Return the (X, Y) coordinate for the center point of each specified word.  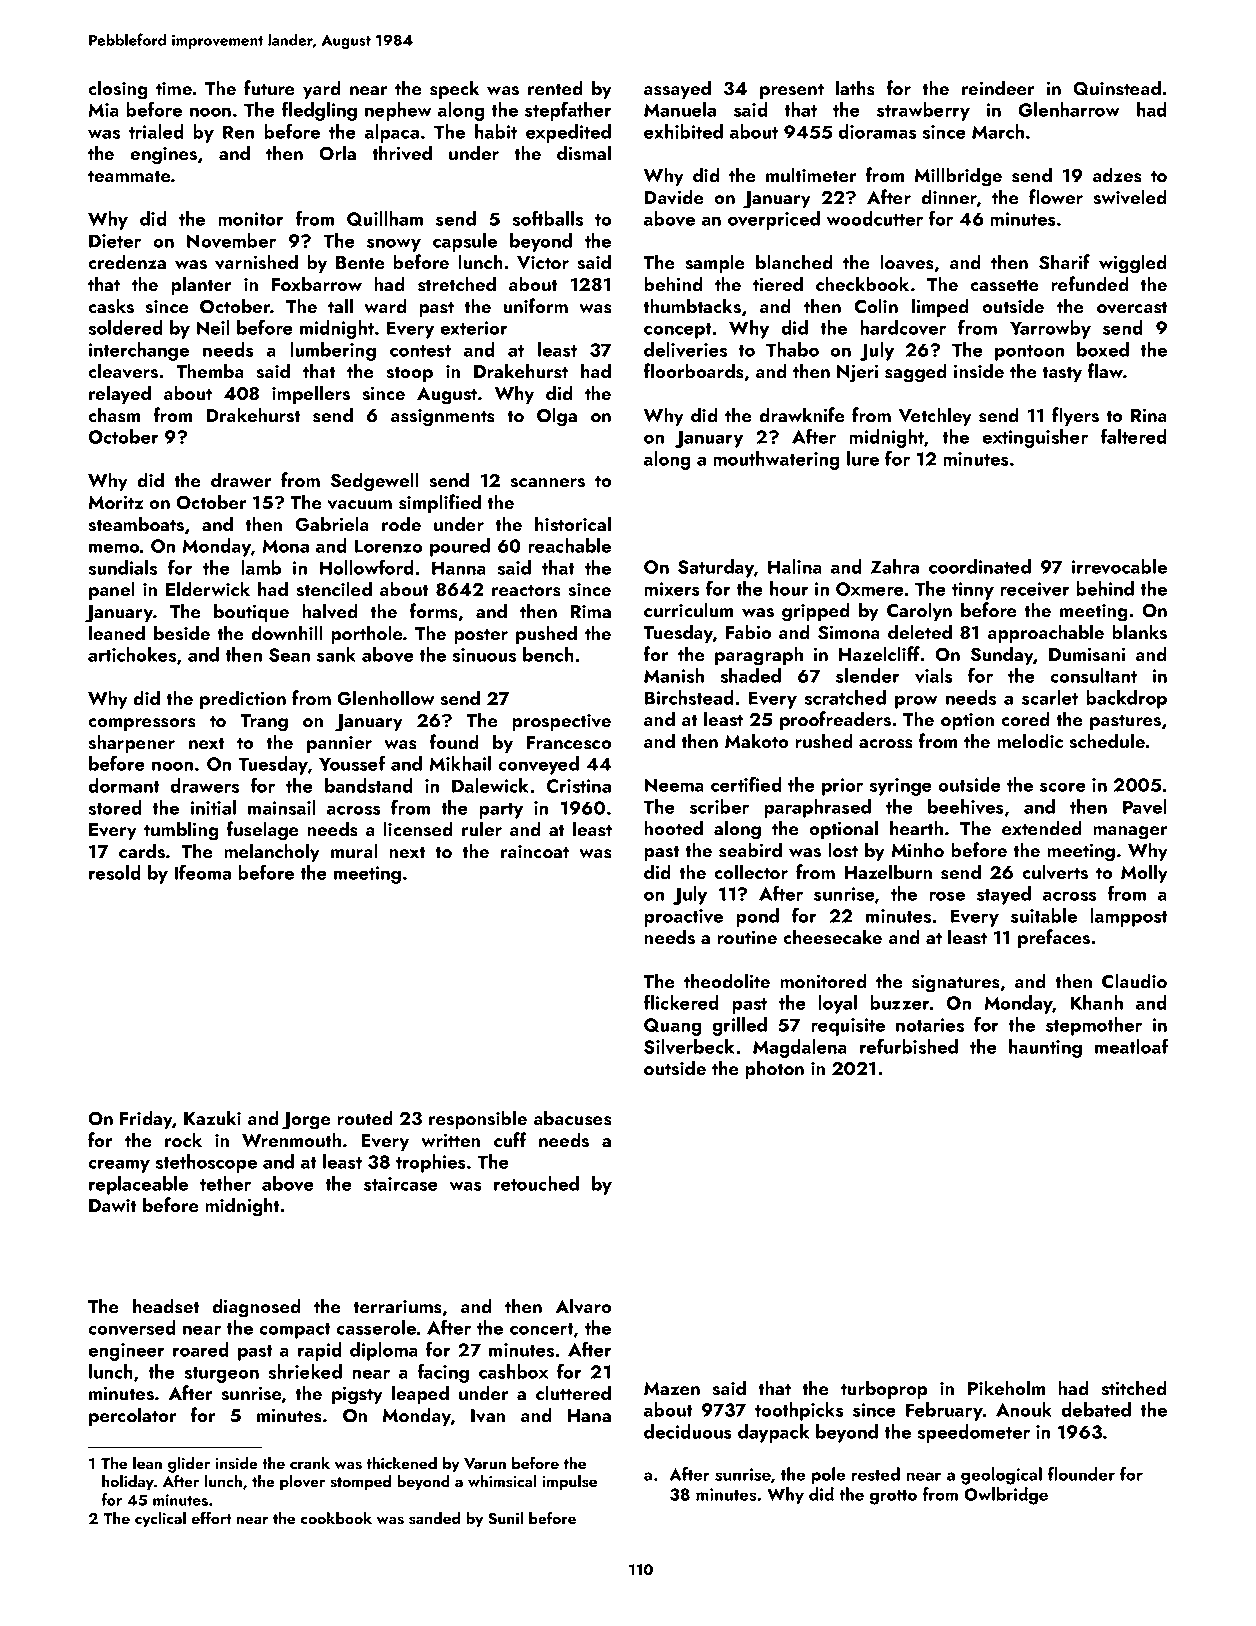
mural (354, 850)
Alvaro (583, 1306)
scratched (845, 697)
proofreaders (835, 720)
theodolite (727, 980)
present (792, 91)
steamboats (136, 524)
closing (118, 90)
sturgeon (221, 1375)
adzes (1117, 175)
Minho (917, 849)
